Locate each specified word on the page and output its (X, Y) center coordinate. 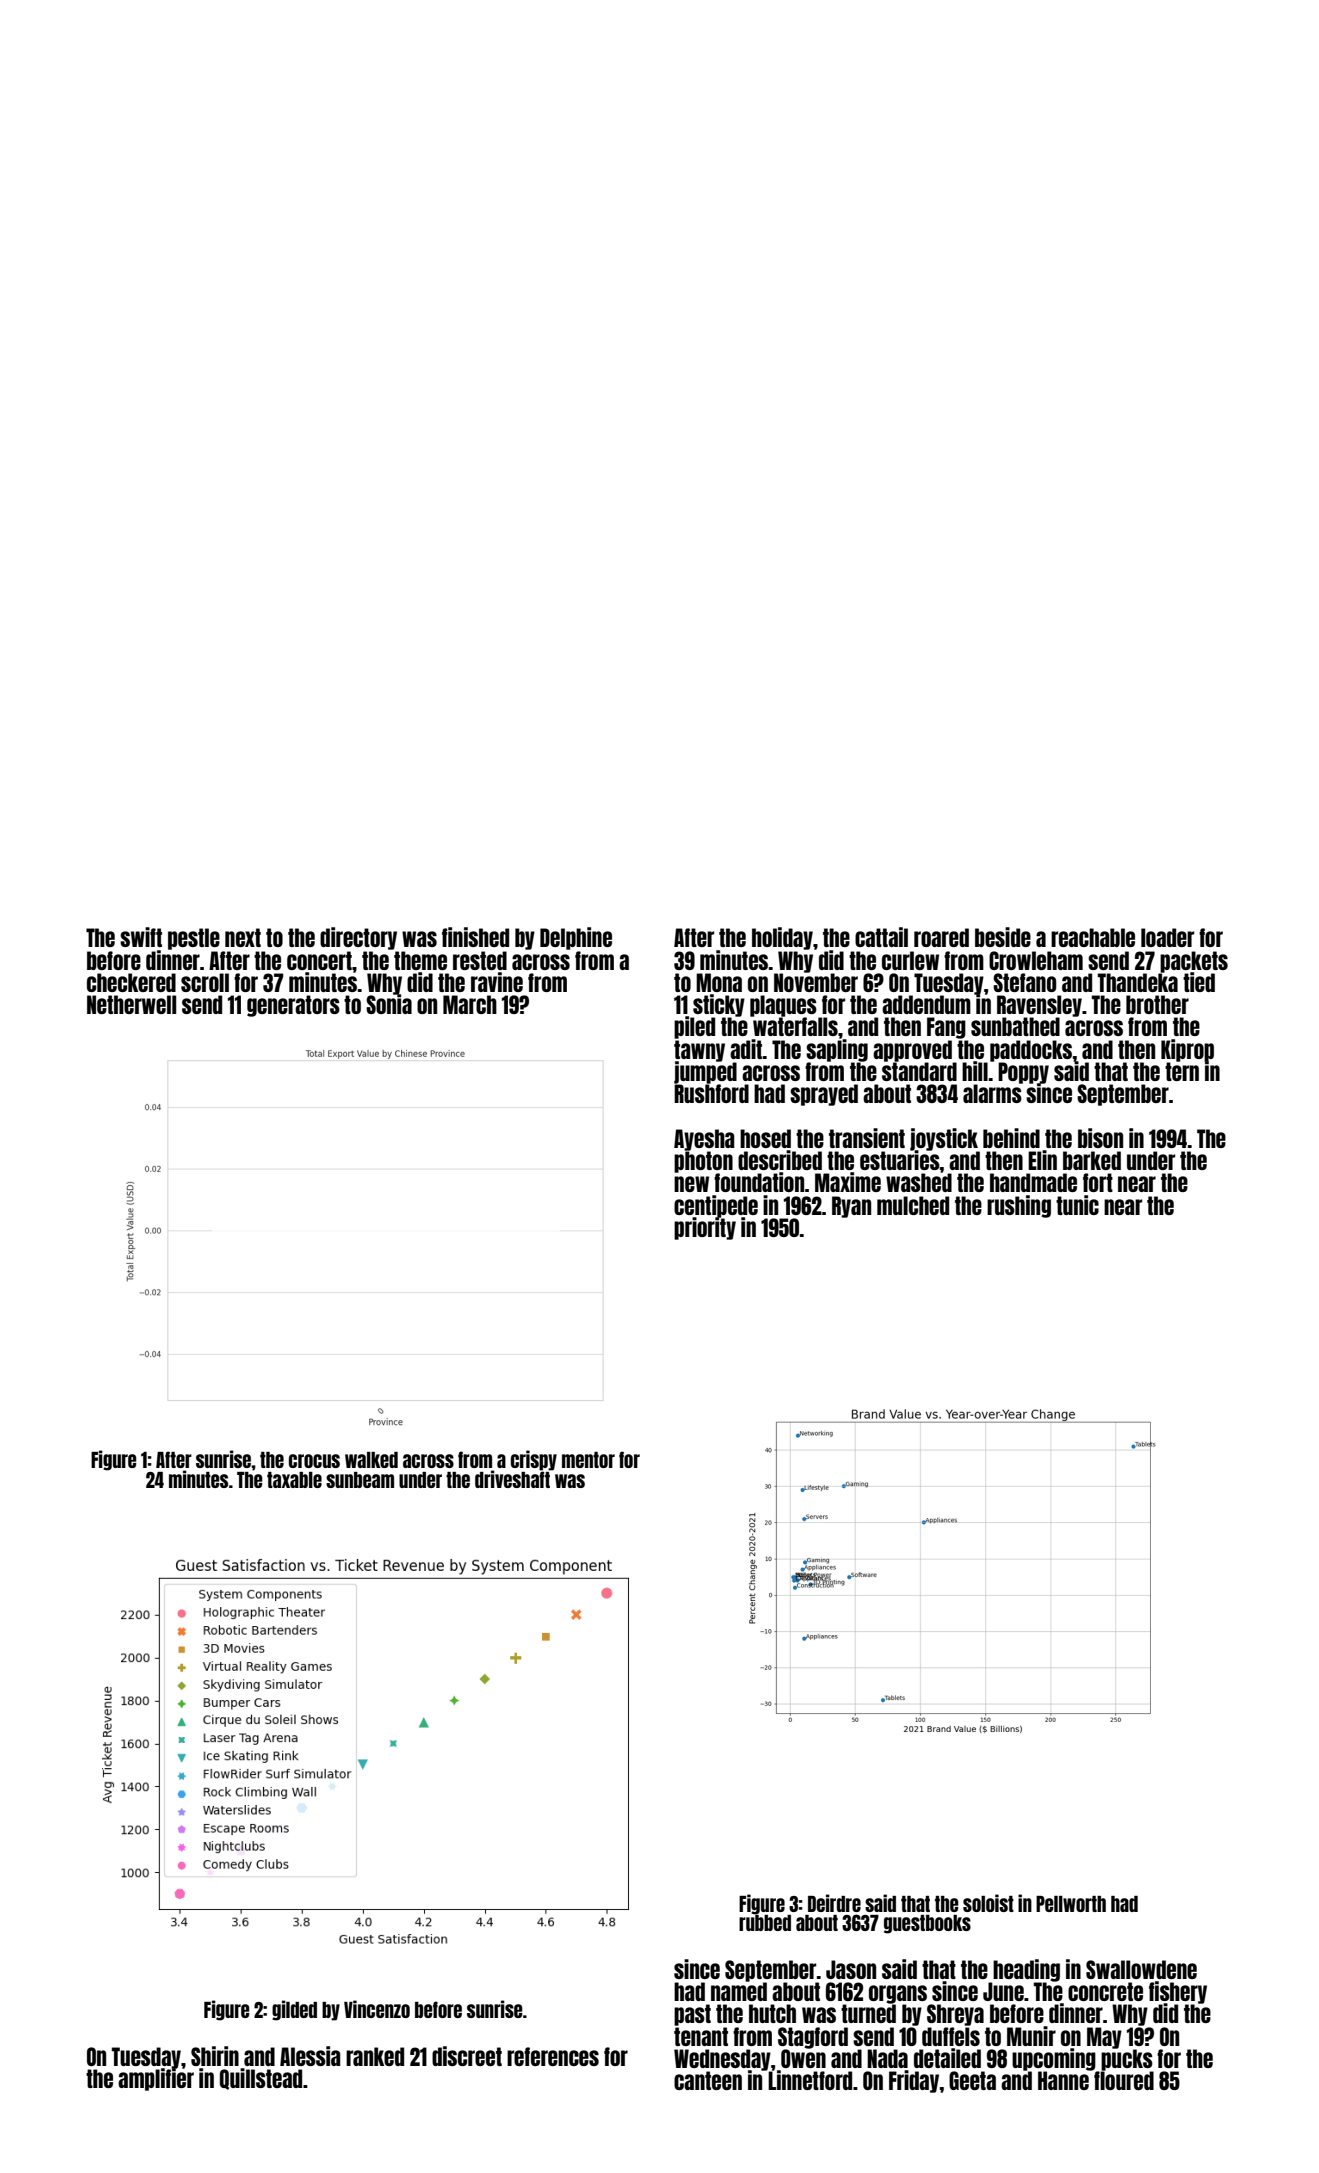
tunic (1077, 1205)
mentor (588, 1460)
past (692, 2015)
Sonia (389, 1004)
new (691, 1184)
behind (1011, 1138)
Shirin (215, 2056)
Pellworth (1071, 1904)
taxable (294, 1480)
